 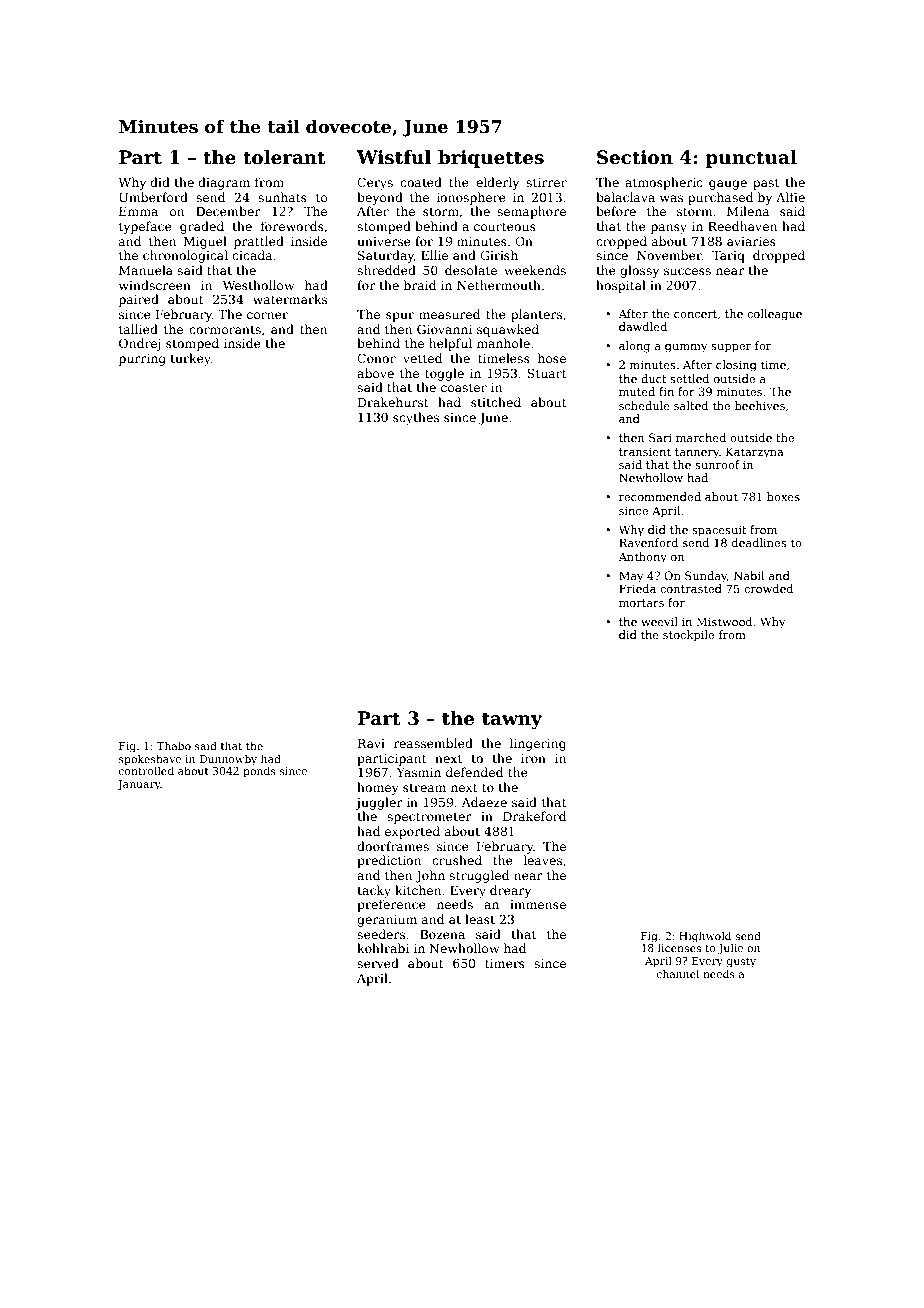 I want to click on served, so click(x=378, y=963).
